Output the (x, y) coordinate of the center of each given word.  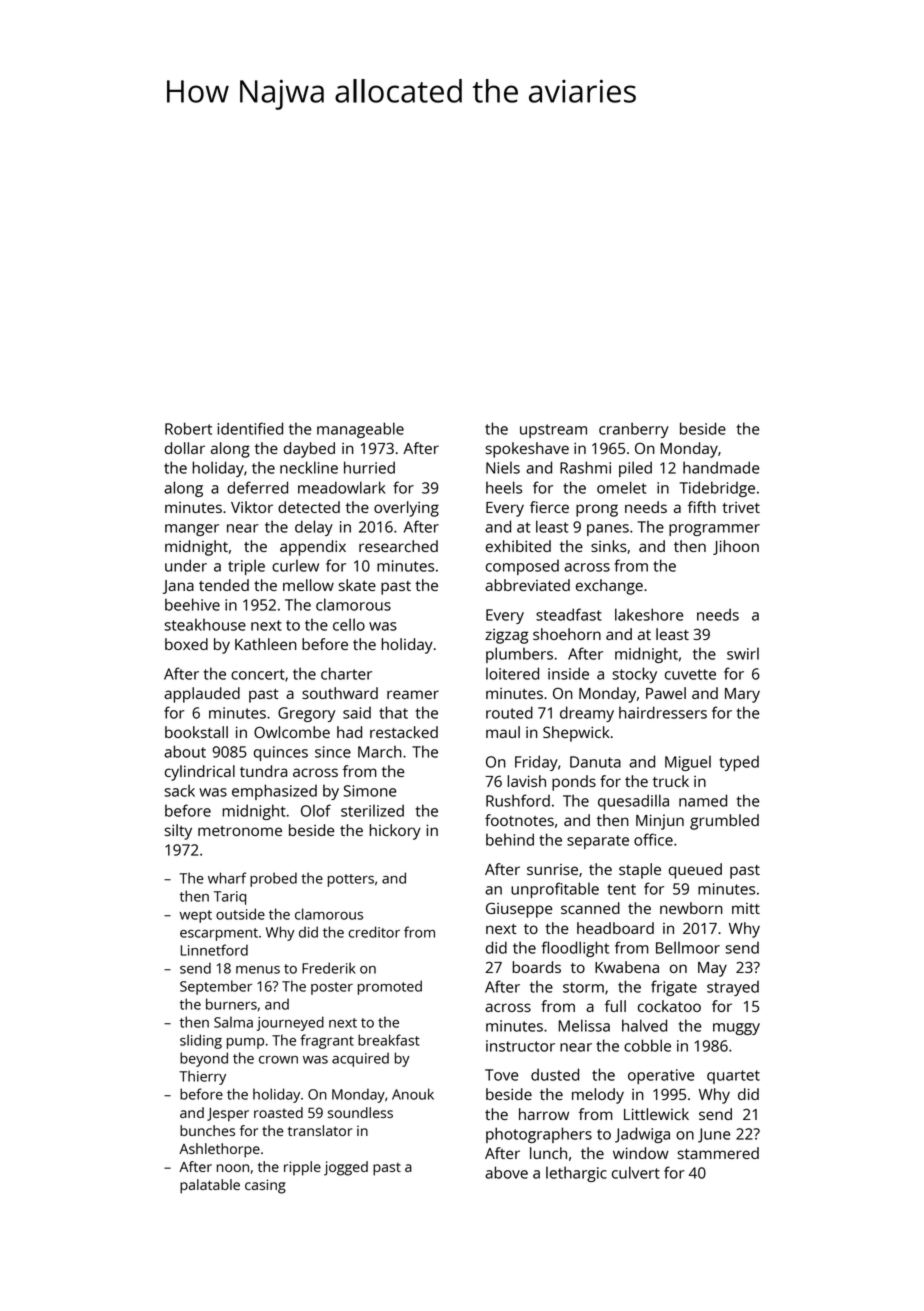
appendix (313, 548)
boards (536, 967)
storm (583, 987)
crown (278, 1060)
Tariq (230, 898)
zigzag (506, 636)
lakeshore (649, 614)
